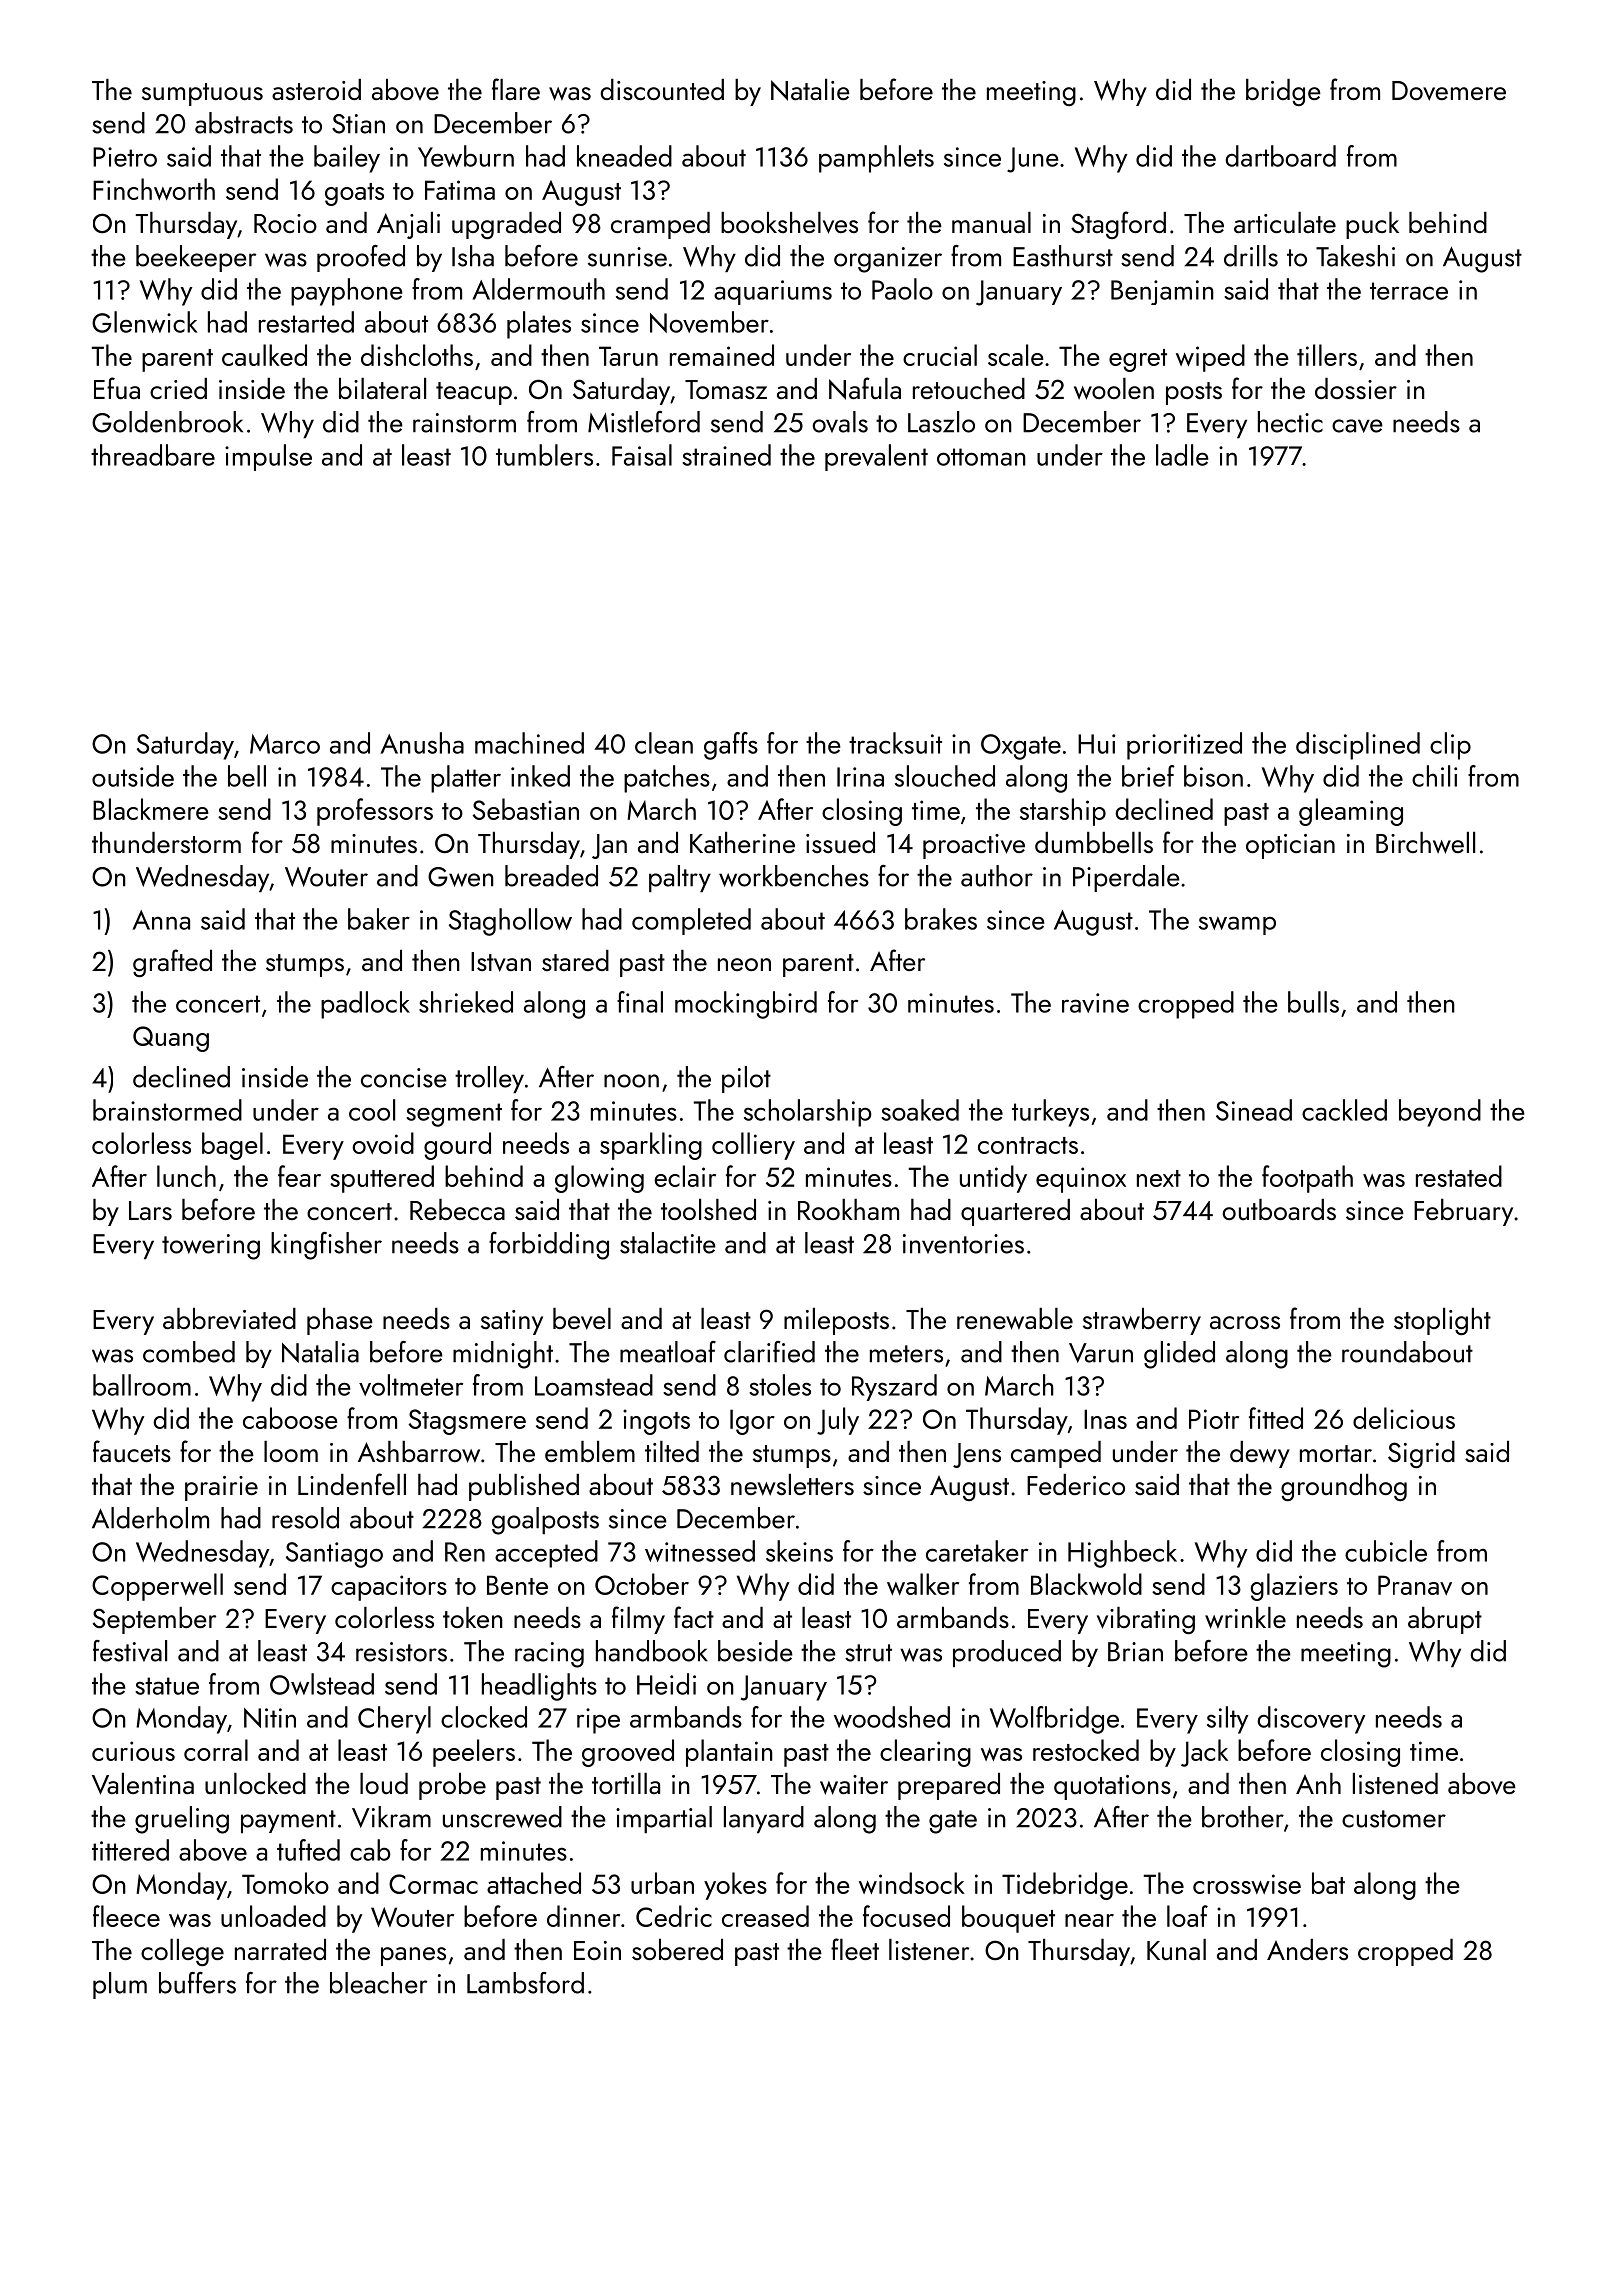 The width and height of the screenshot is (1620, 2292). Describe the element at coordinates (1313, 1002) in the screenshot. I see `bulls` at that location.
